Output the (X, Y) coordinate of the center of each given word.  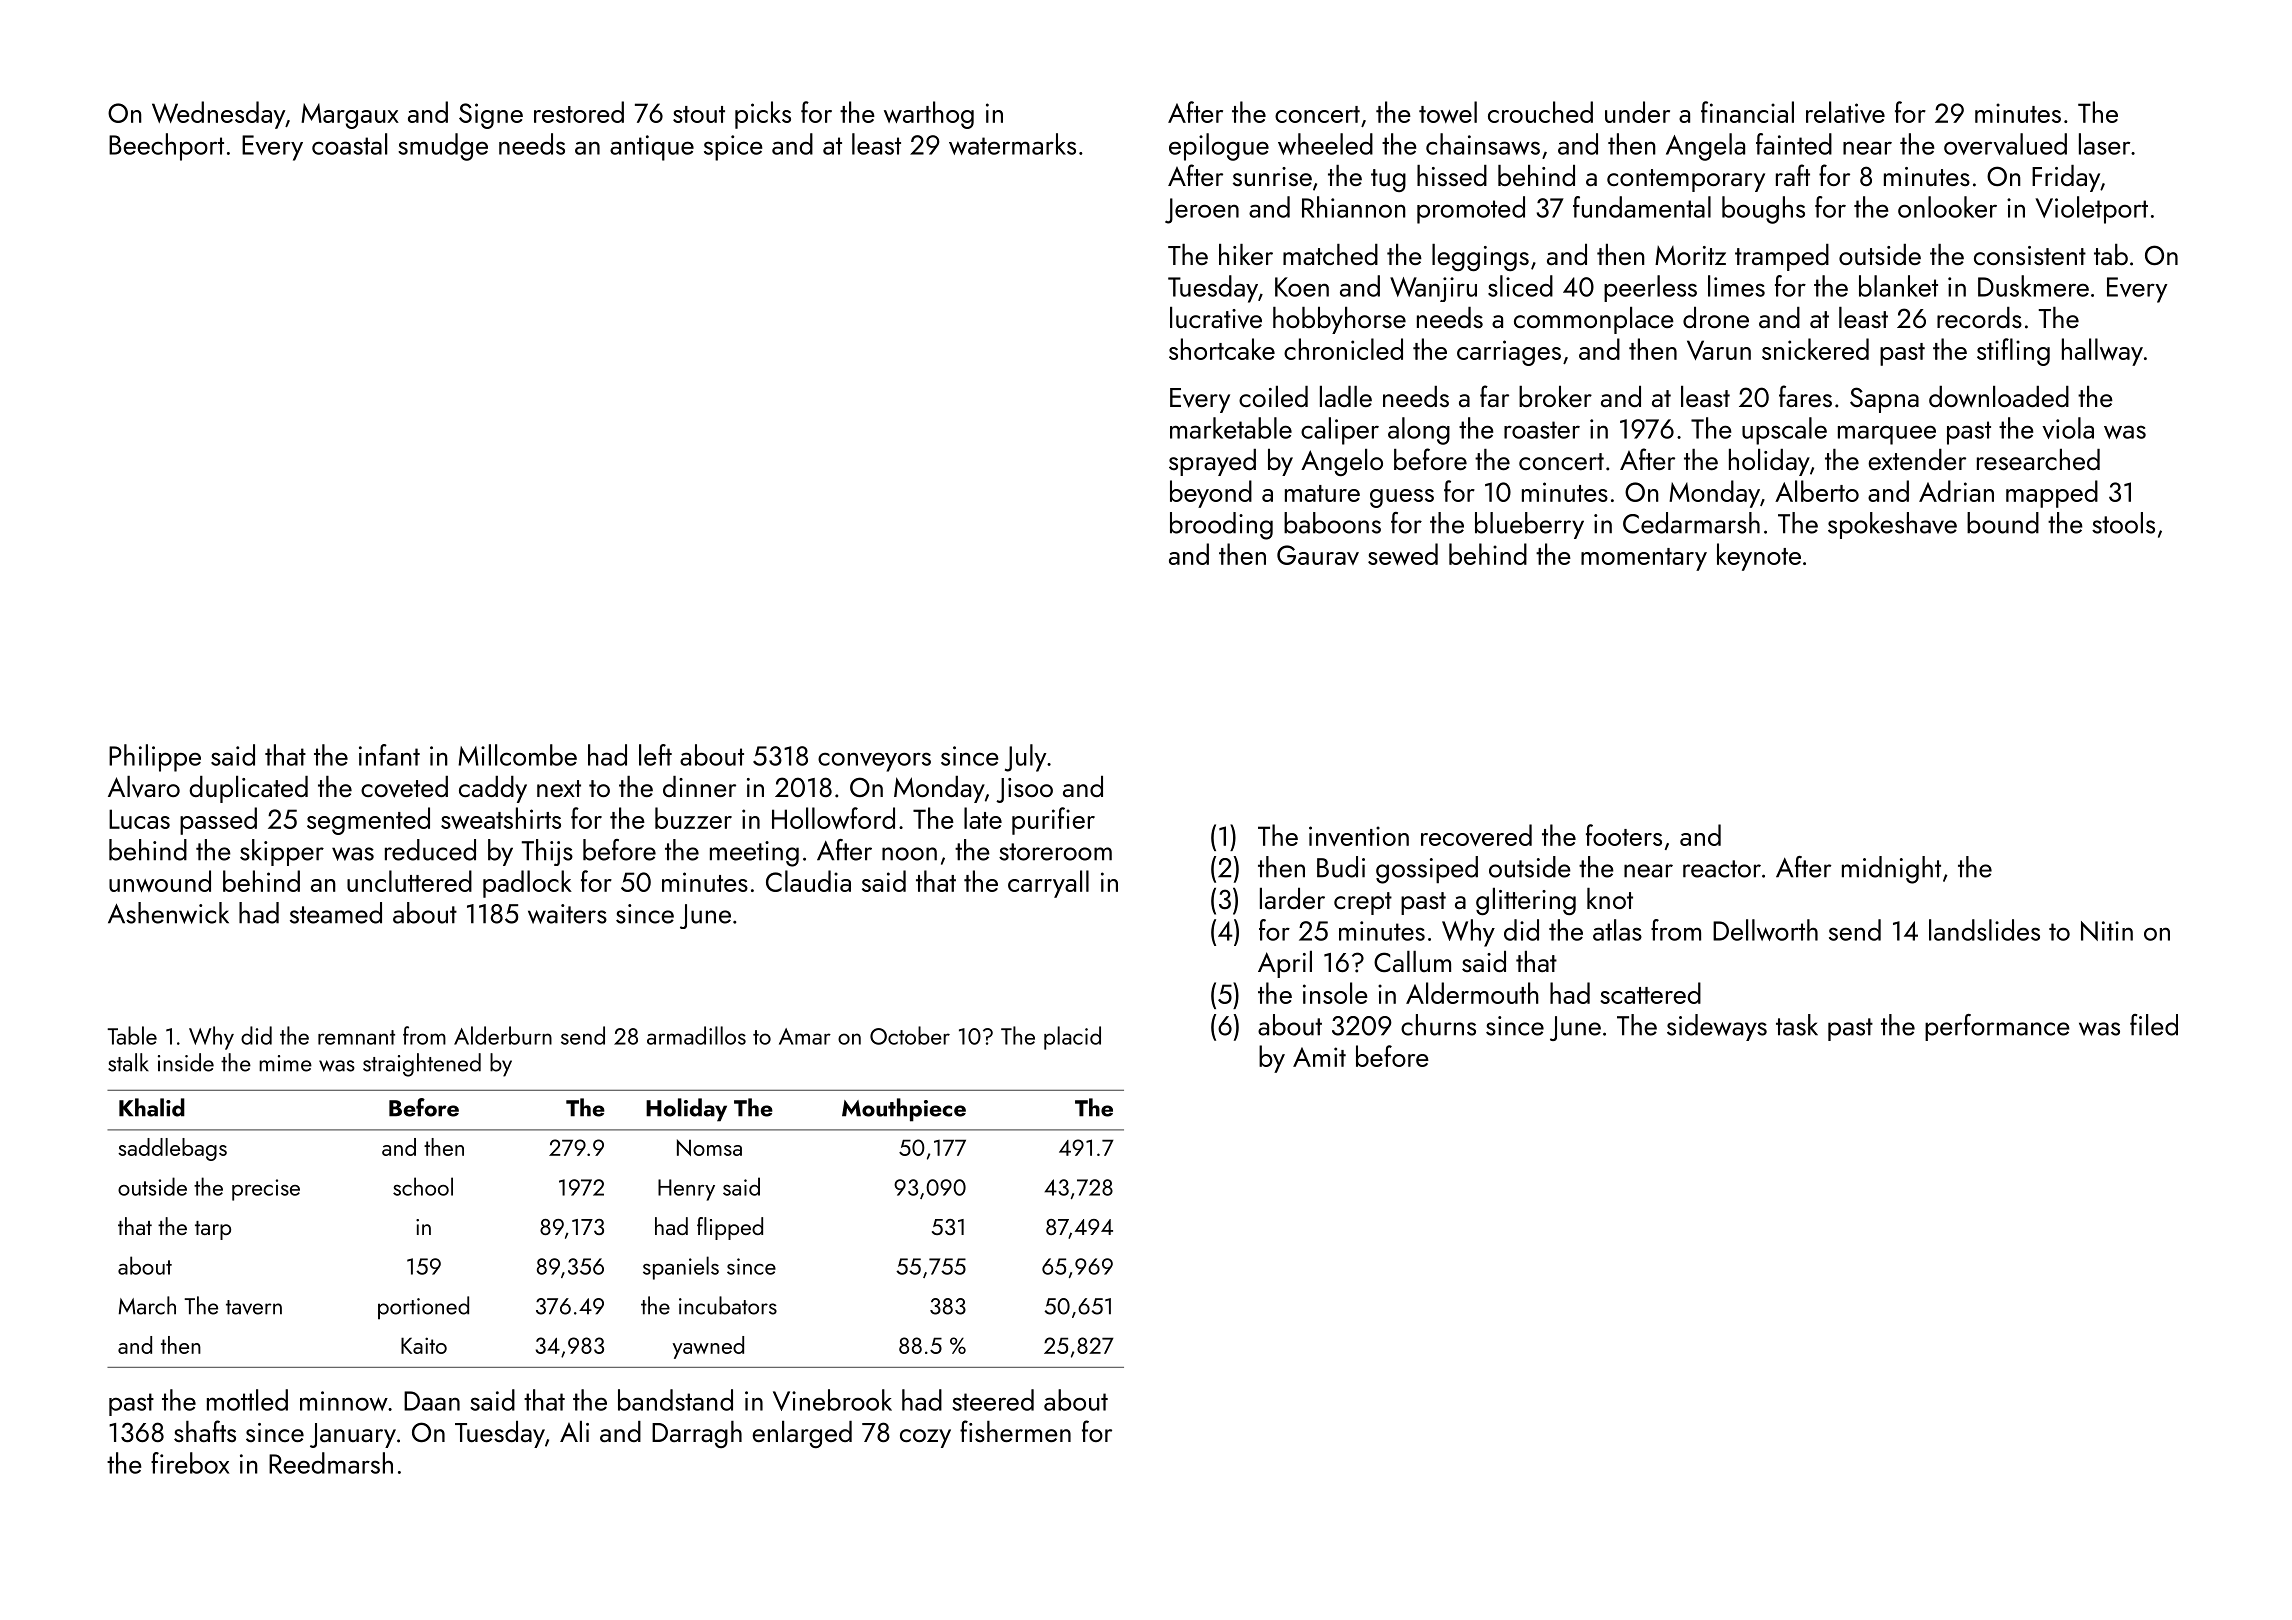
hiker (1246, 254)
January (353, 1435)
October (910, 1035)
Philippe (155, 758)
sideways (1717, 1027)
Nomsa (709, 1147)
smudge (443, 147)
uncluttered (409, 881)
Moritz (1690, 255)
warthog (929, 115)
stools (2123, 523)
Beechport (166, 147)
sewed (1403, 554)
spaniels (681, 1268)
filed (2154, 1025)
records (1979, 317)
